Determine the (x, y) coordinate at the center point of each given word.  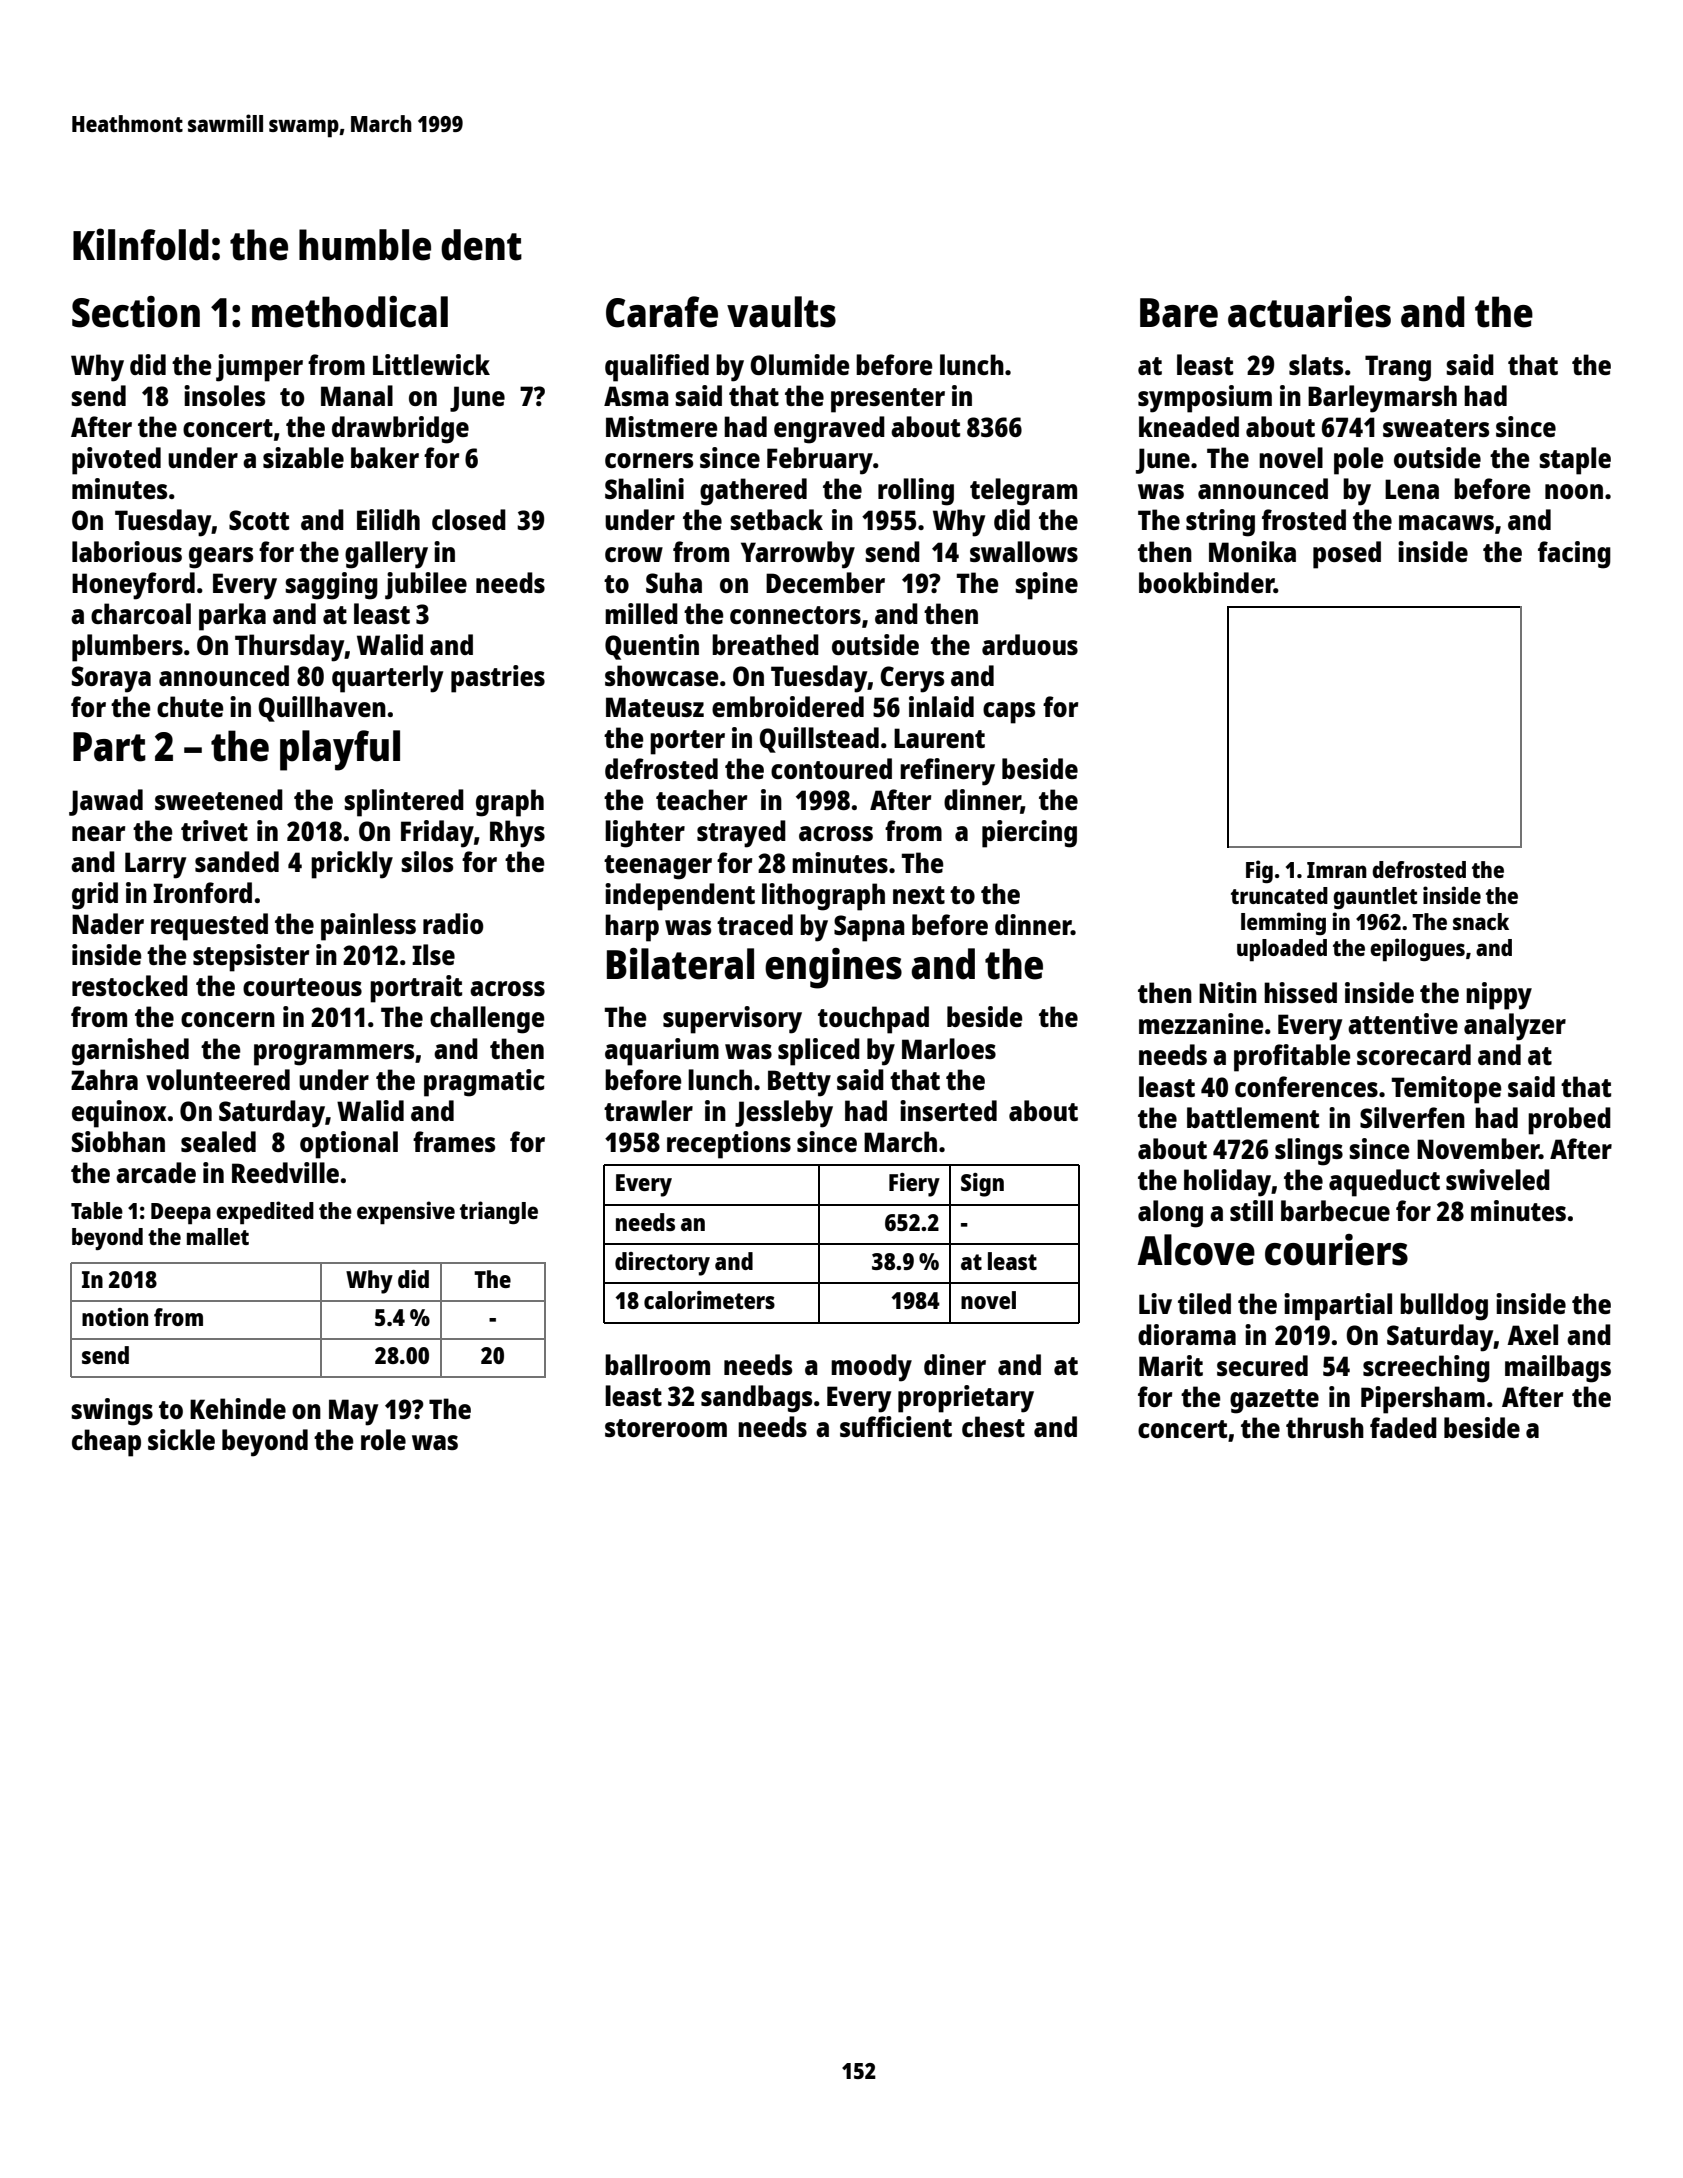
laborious (127, 551)
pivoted (116, 461)
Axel (1532, 1334)
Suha (674, 582)
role (383, 1439)
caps (1009, 713)
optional (349, 1145)
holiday (1227, 1183)
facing (1574, 555)
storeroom (666, 1428)
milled (641, 613)
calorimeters (709, 1300)
